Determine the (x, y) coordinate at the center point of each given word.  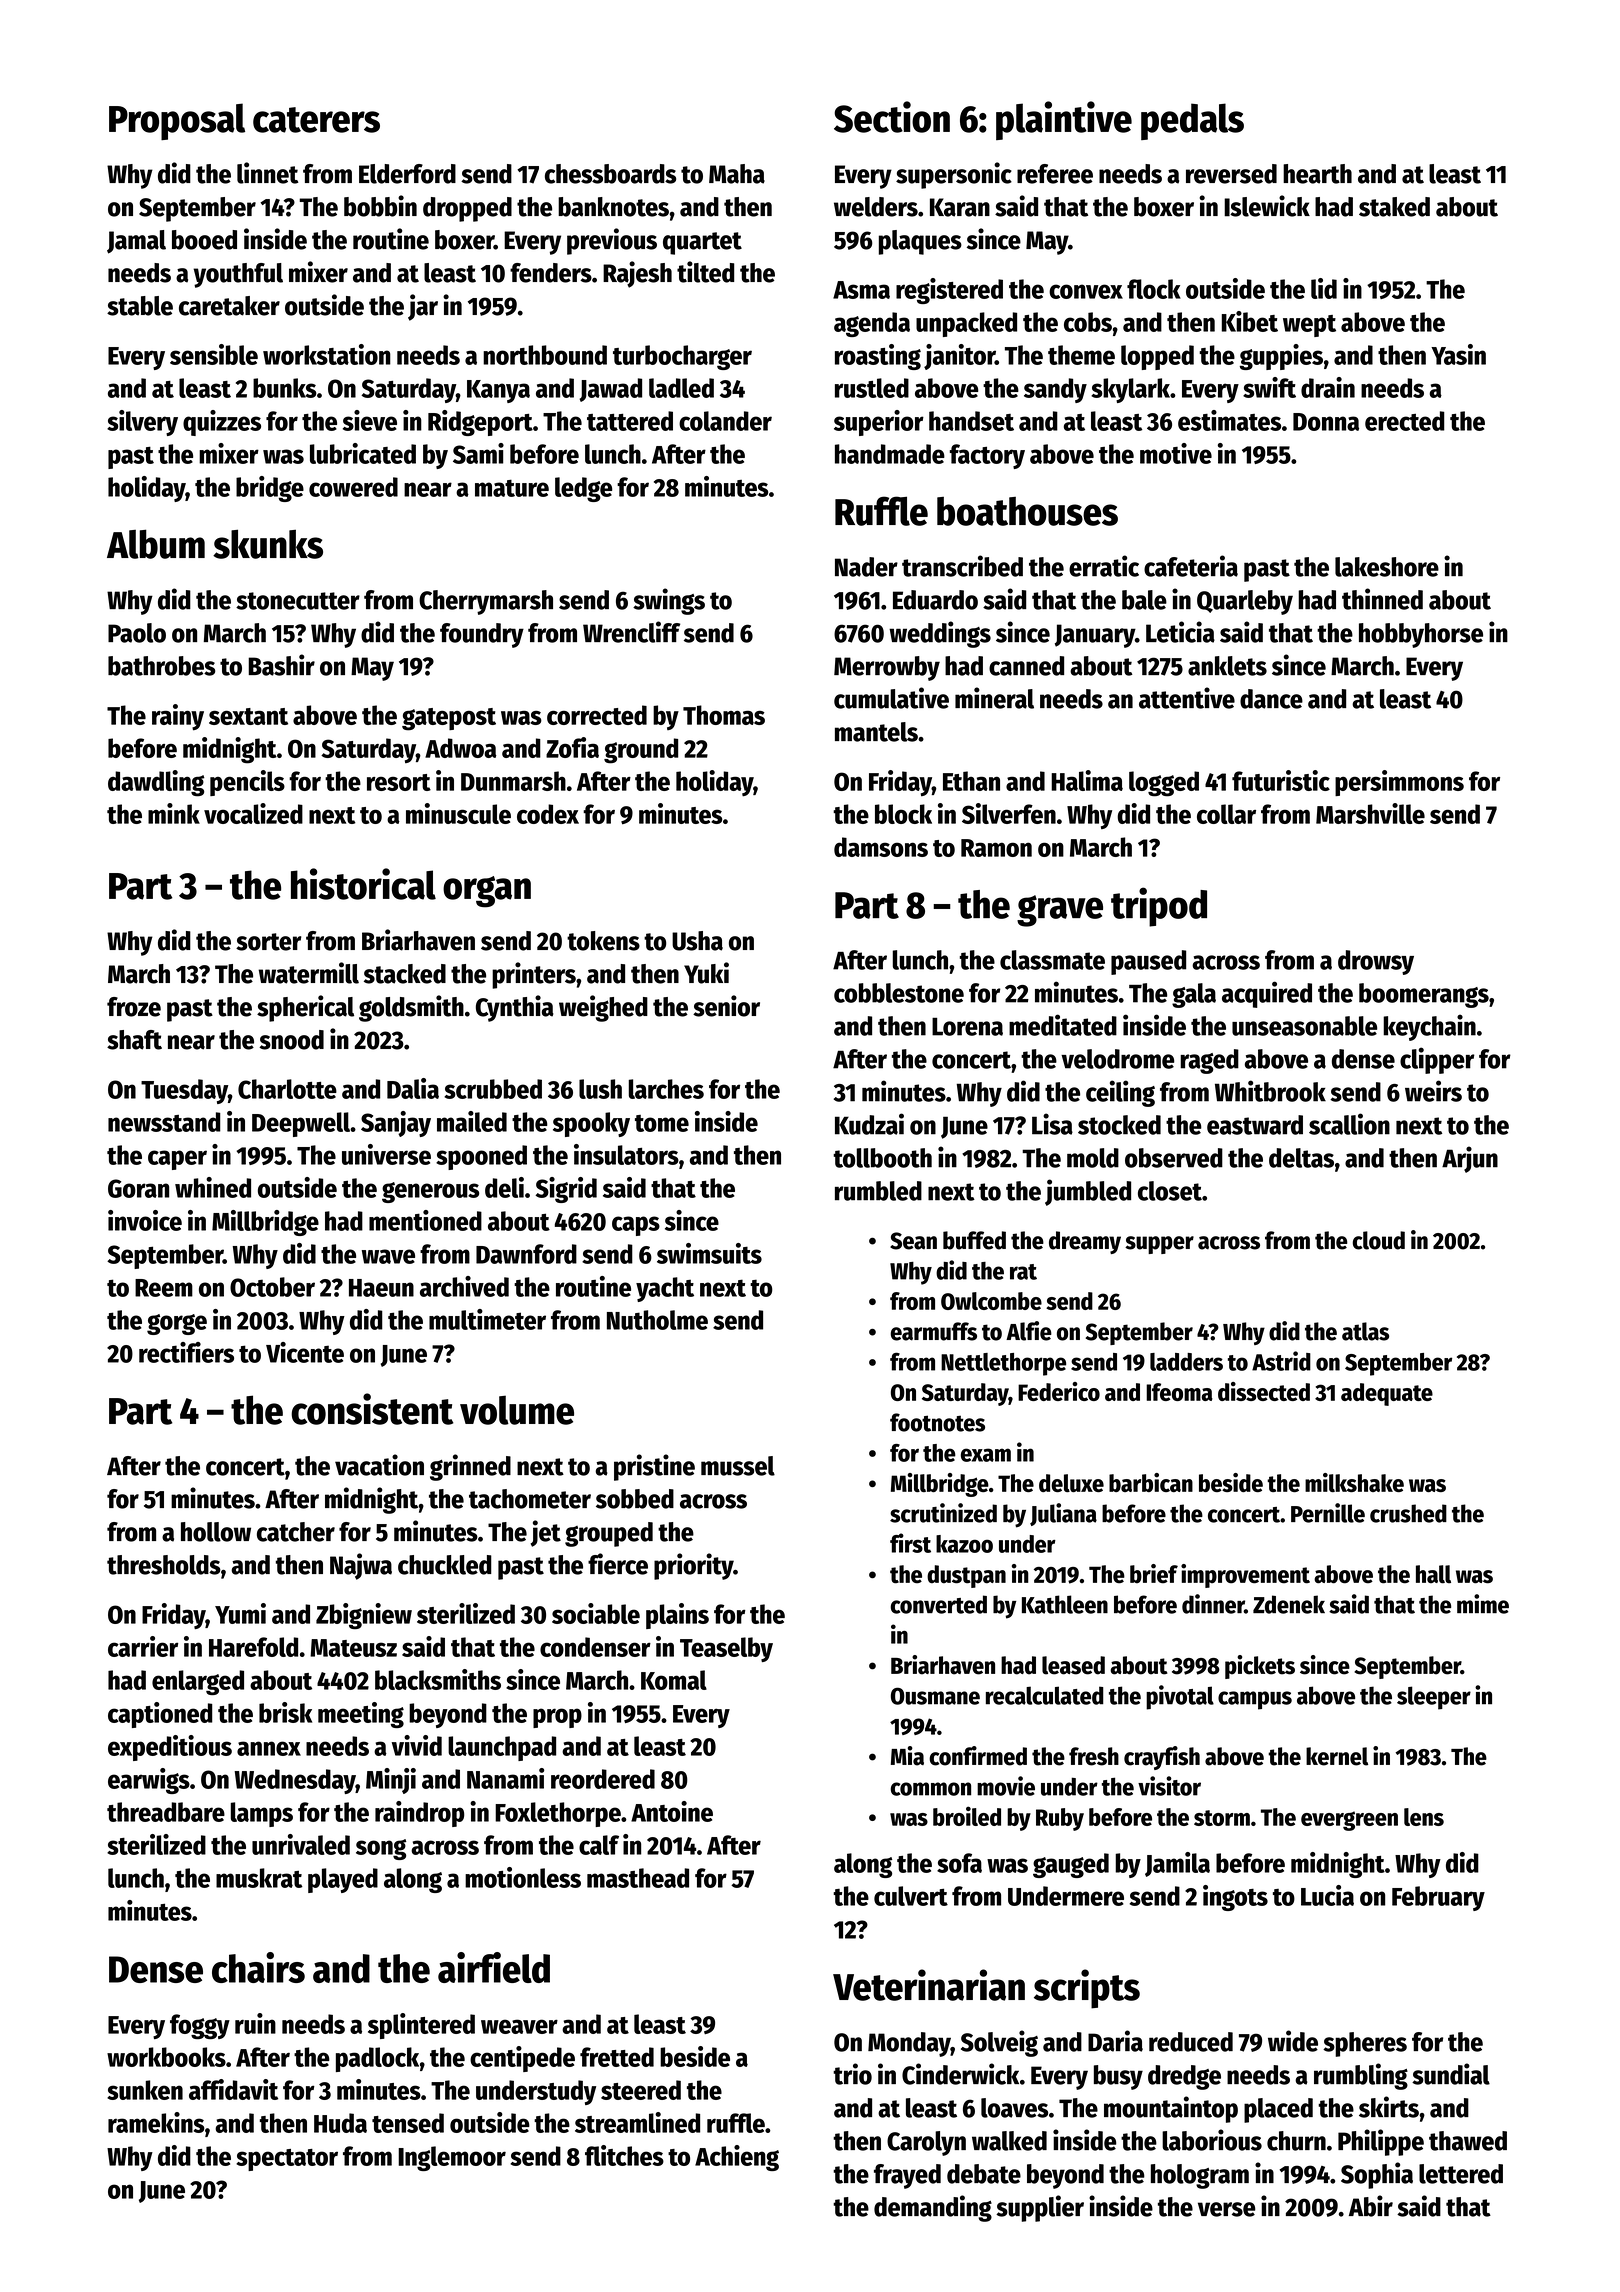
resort (399, 782)
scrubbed (493, 1089)
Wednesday (295, 1781)
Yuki (706, 973)
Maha (737, 174)
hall (1433, 1574)
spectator (287, 2160)
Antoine (672, 1811)
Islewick (1267, 206)
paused (1148, 962)
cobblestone (899, 993)
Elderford (407, 174)
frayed (907, 2176)
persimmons (1399, 783)
